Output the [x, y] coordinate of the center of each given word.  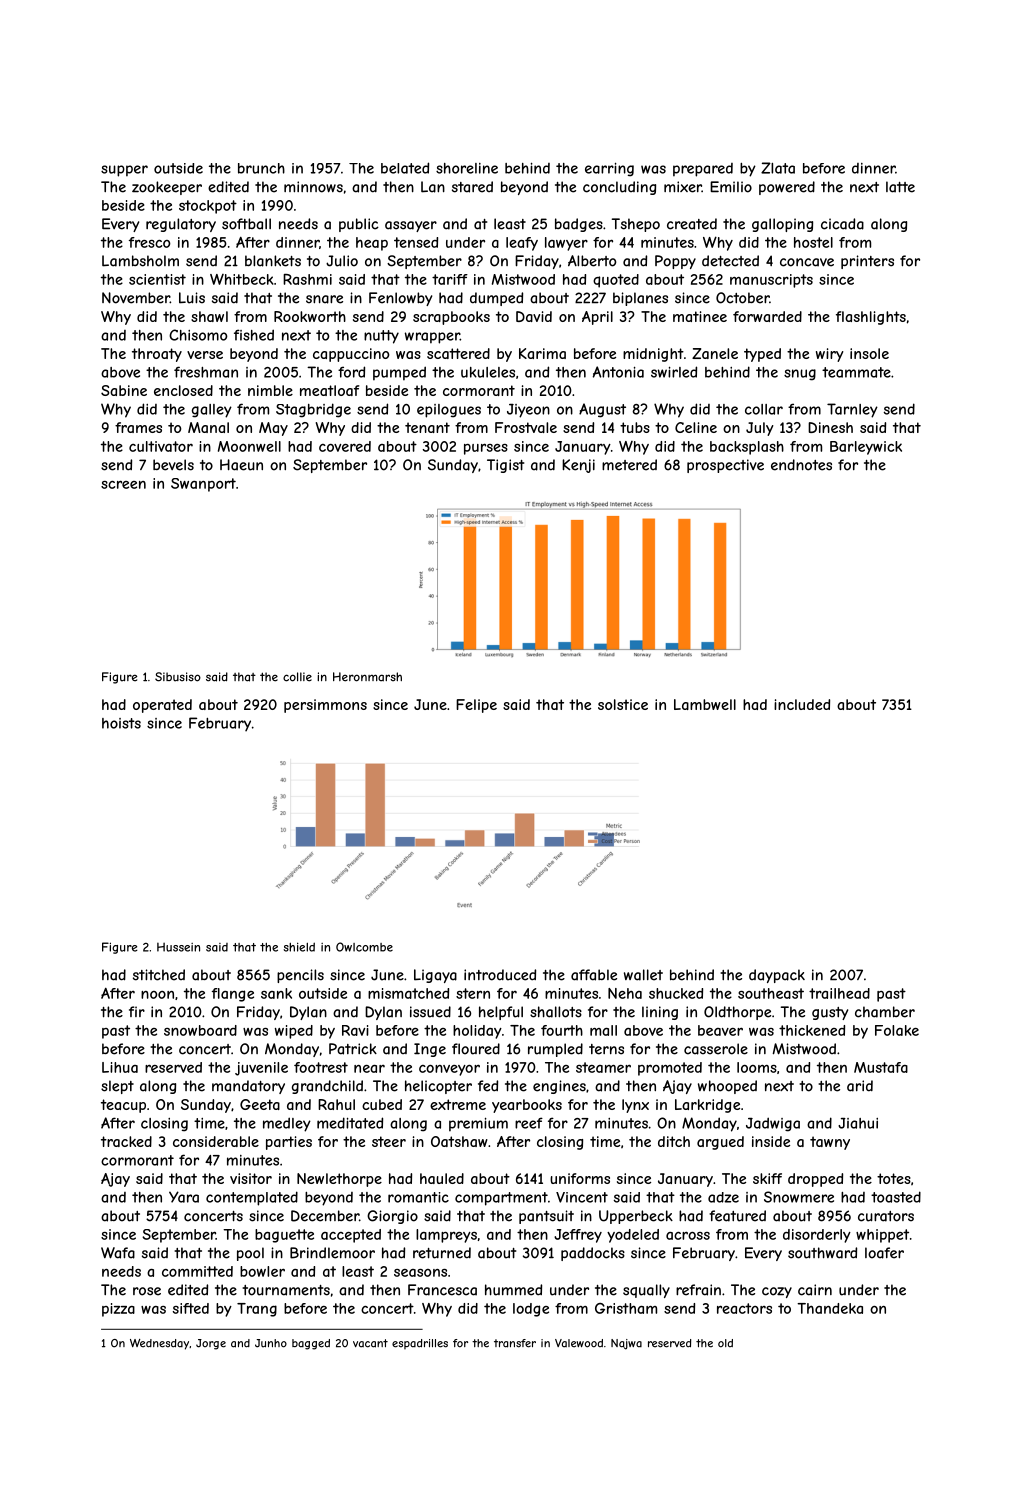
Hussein [178, 947]
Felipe [476, 706]
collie [297, 677]
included [802, 704]
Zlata [778, 168]
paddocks [593, 1254]
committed [197, 1271]
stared [472, 187]
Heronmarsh [367, 677]
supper [124, 171]
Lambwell [705, 704]
